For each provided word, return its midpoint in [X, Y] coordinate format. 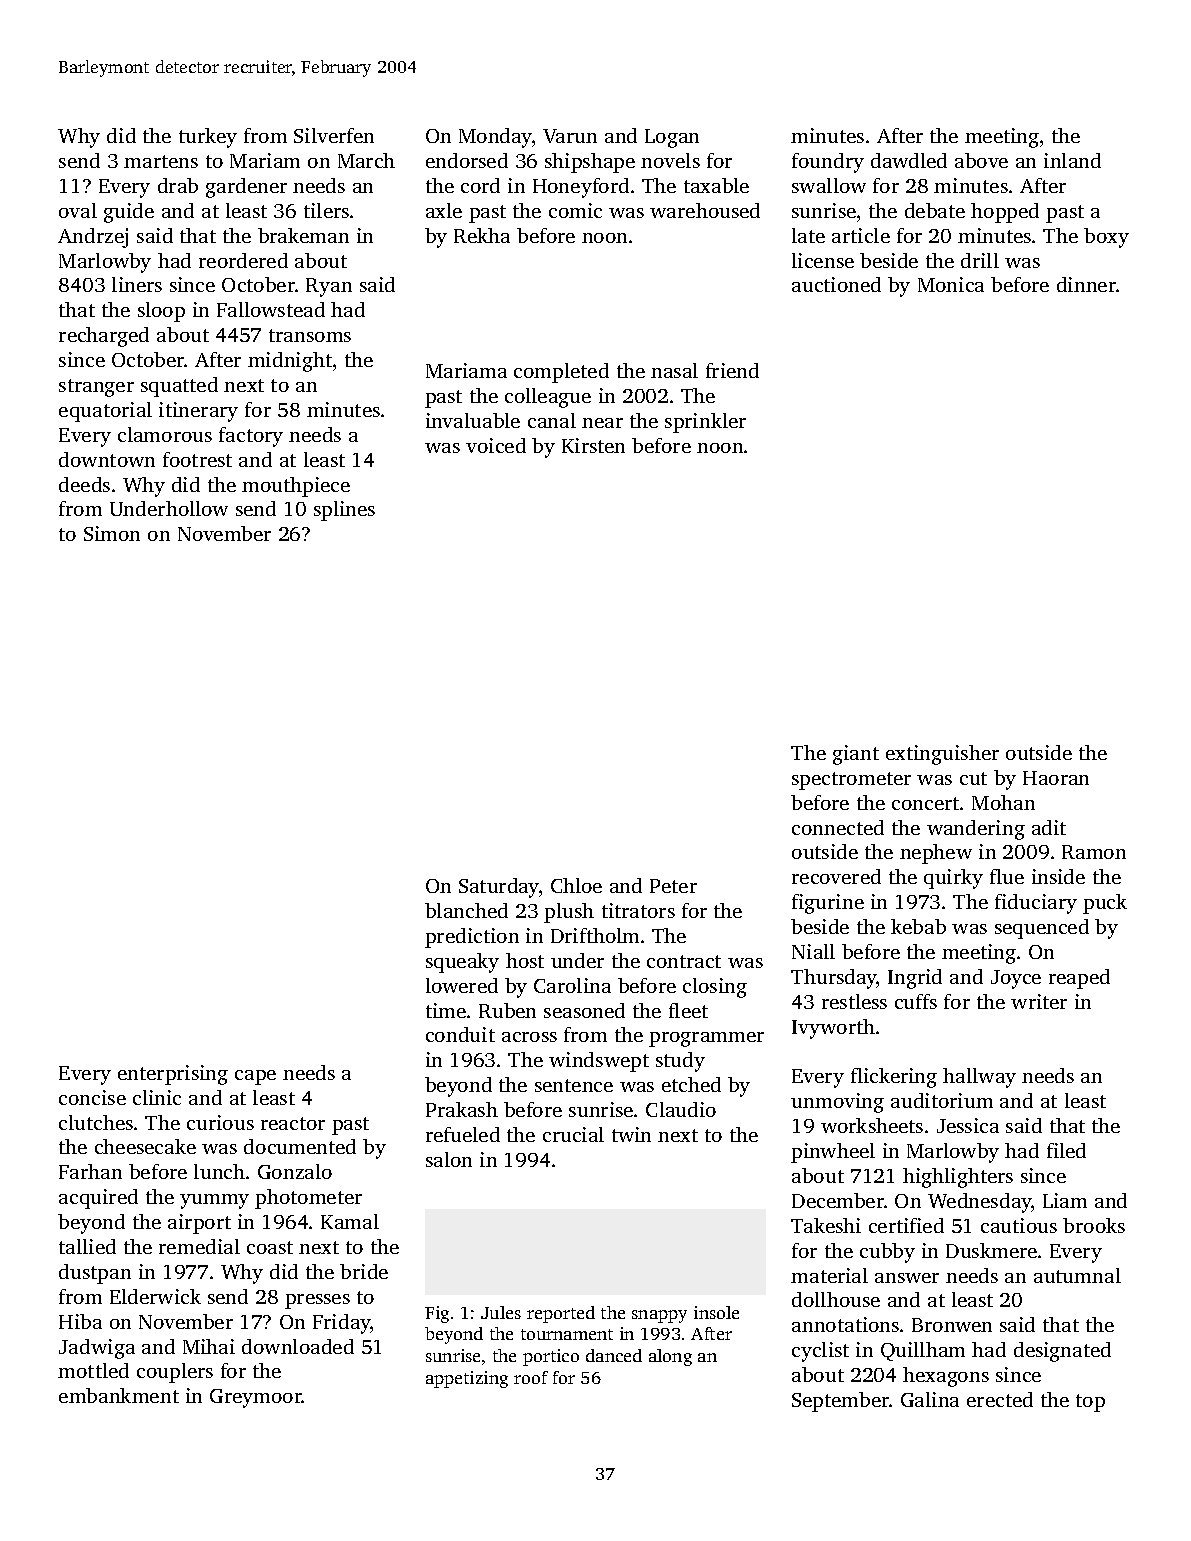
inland [1072, 160]
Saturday [499, 888]
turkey [208, 138]
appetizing [467, 1379]
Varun [570, 136]
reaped [1079, 979]
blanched [466, 910]
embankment [119, 1395]
